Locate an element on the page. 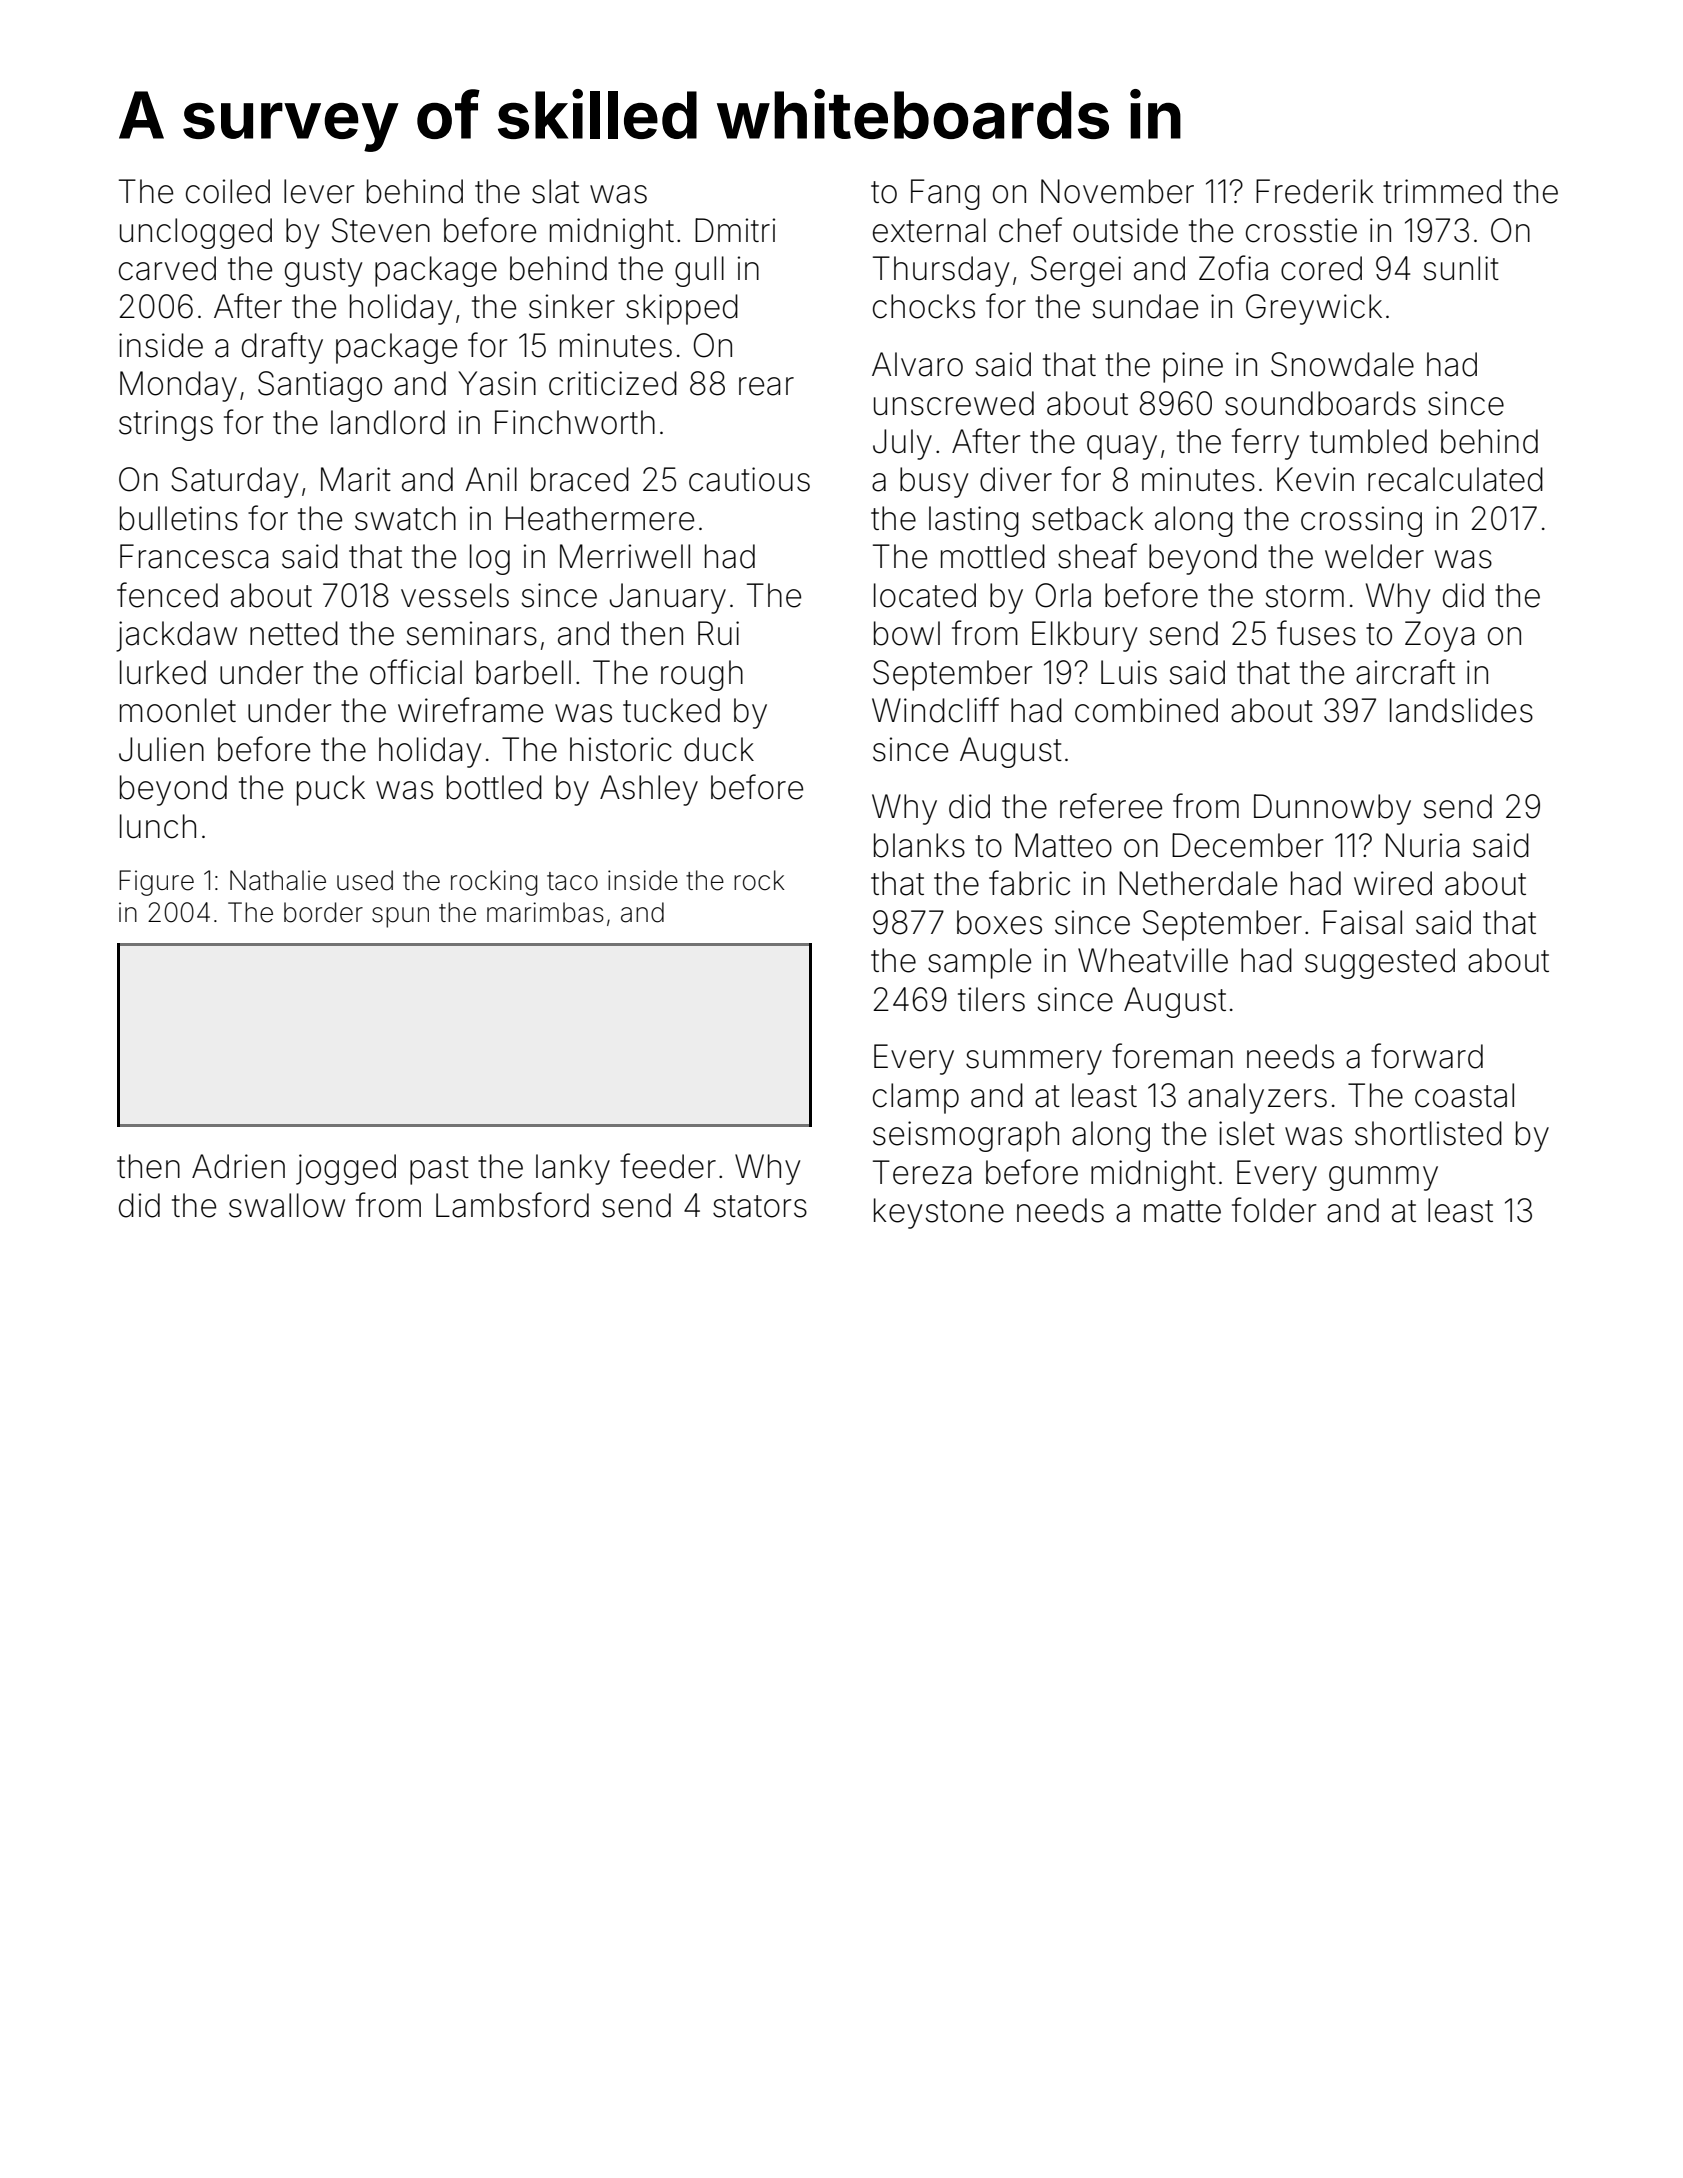  blanks is located at coordinates (919, 845).
